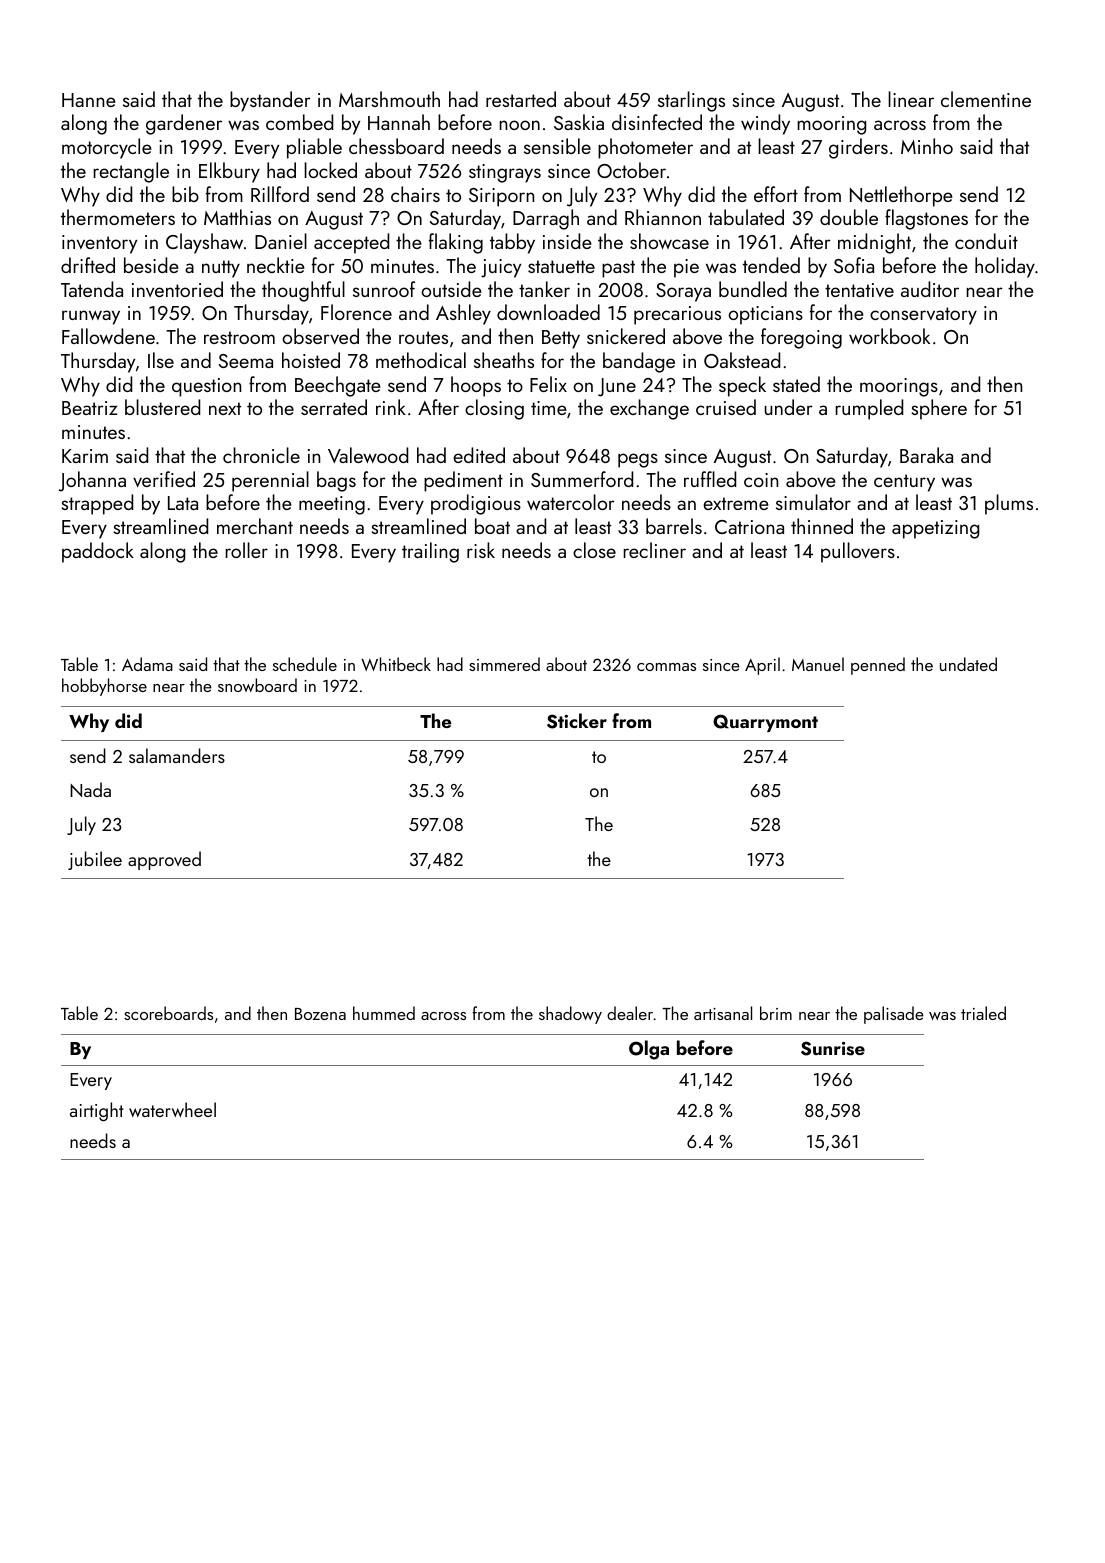  What do you see at coordinates (172, 1109) in the image?
I see `waterwheel` at bounding box center [172, 1109].
